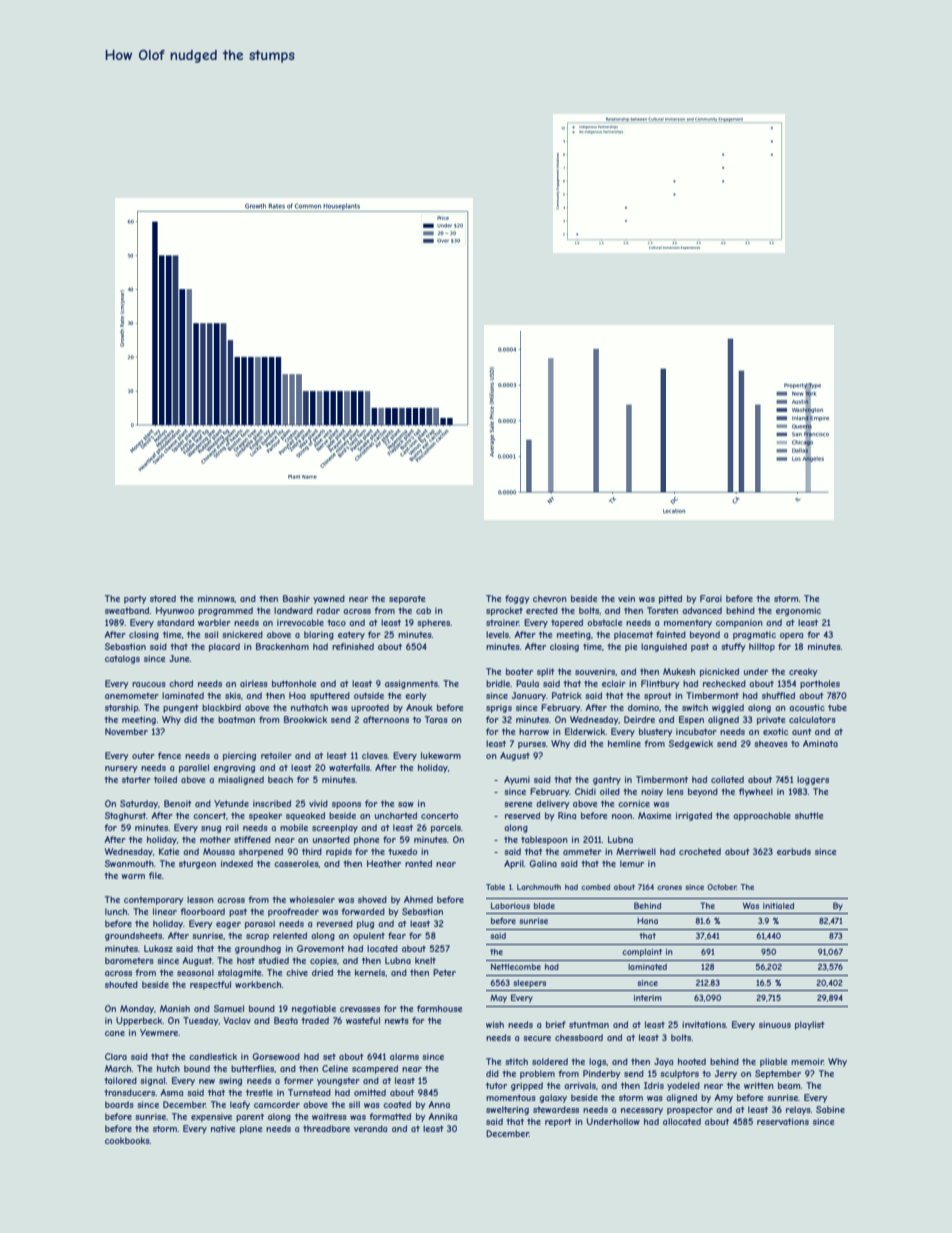 Image resolution: width=952 pixels, height=1233 pixels. I want to click on tapered, so click(567, 623).
